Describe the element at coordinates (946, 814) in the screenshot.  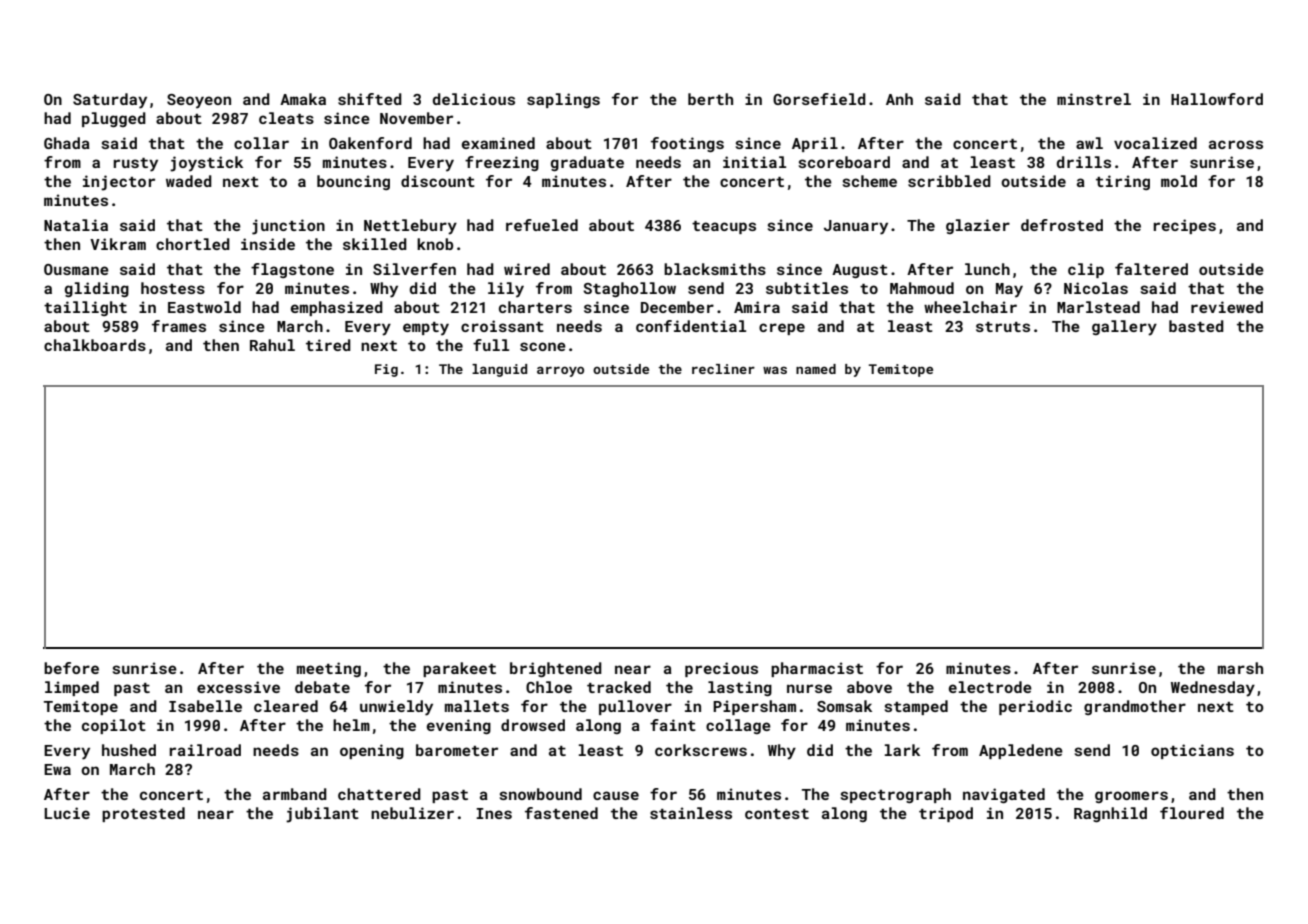
I see `tripod` at that location.
